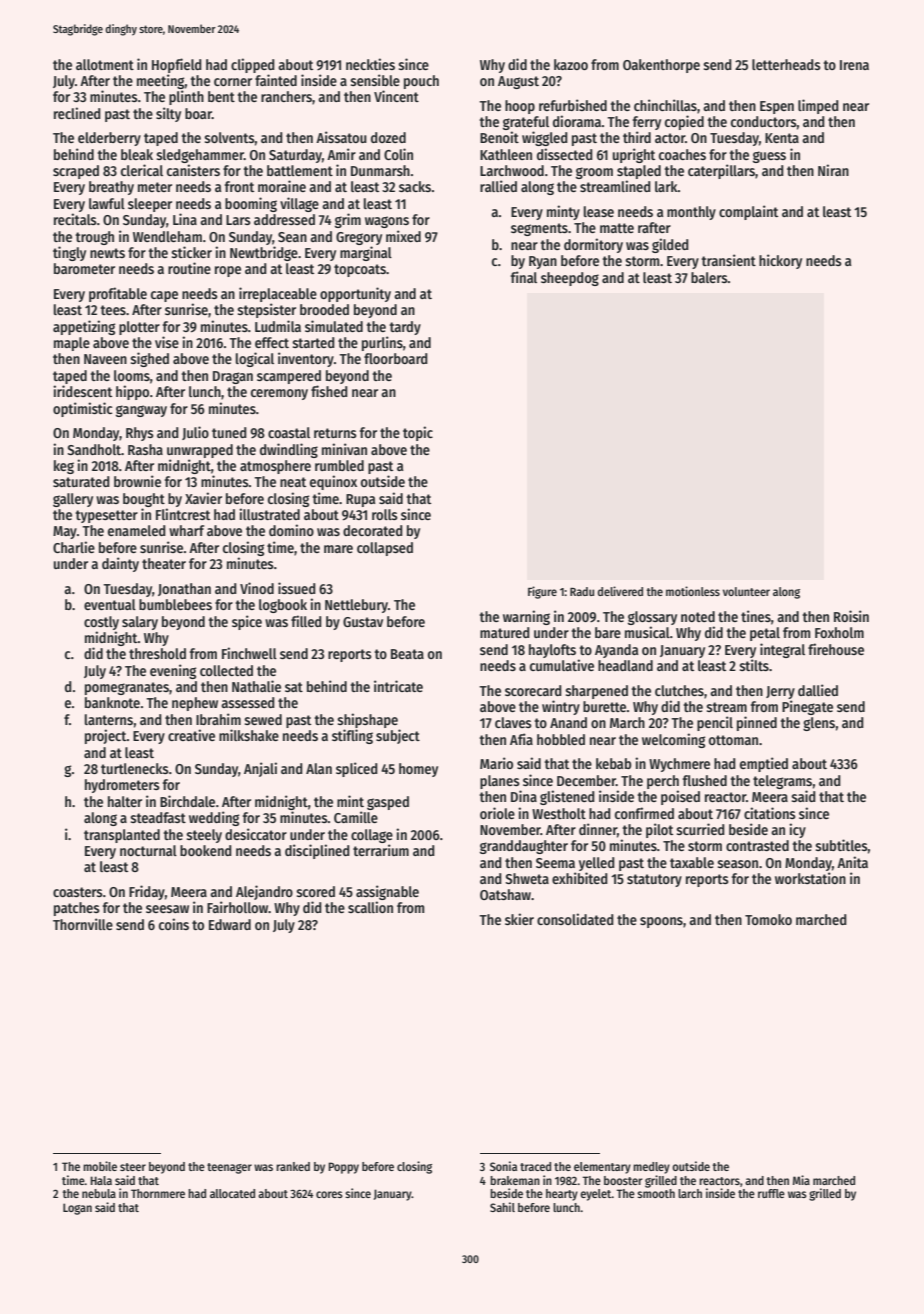 The image size is (924, 1314). I want to click on Tomoko, so click(768, 919).
